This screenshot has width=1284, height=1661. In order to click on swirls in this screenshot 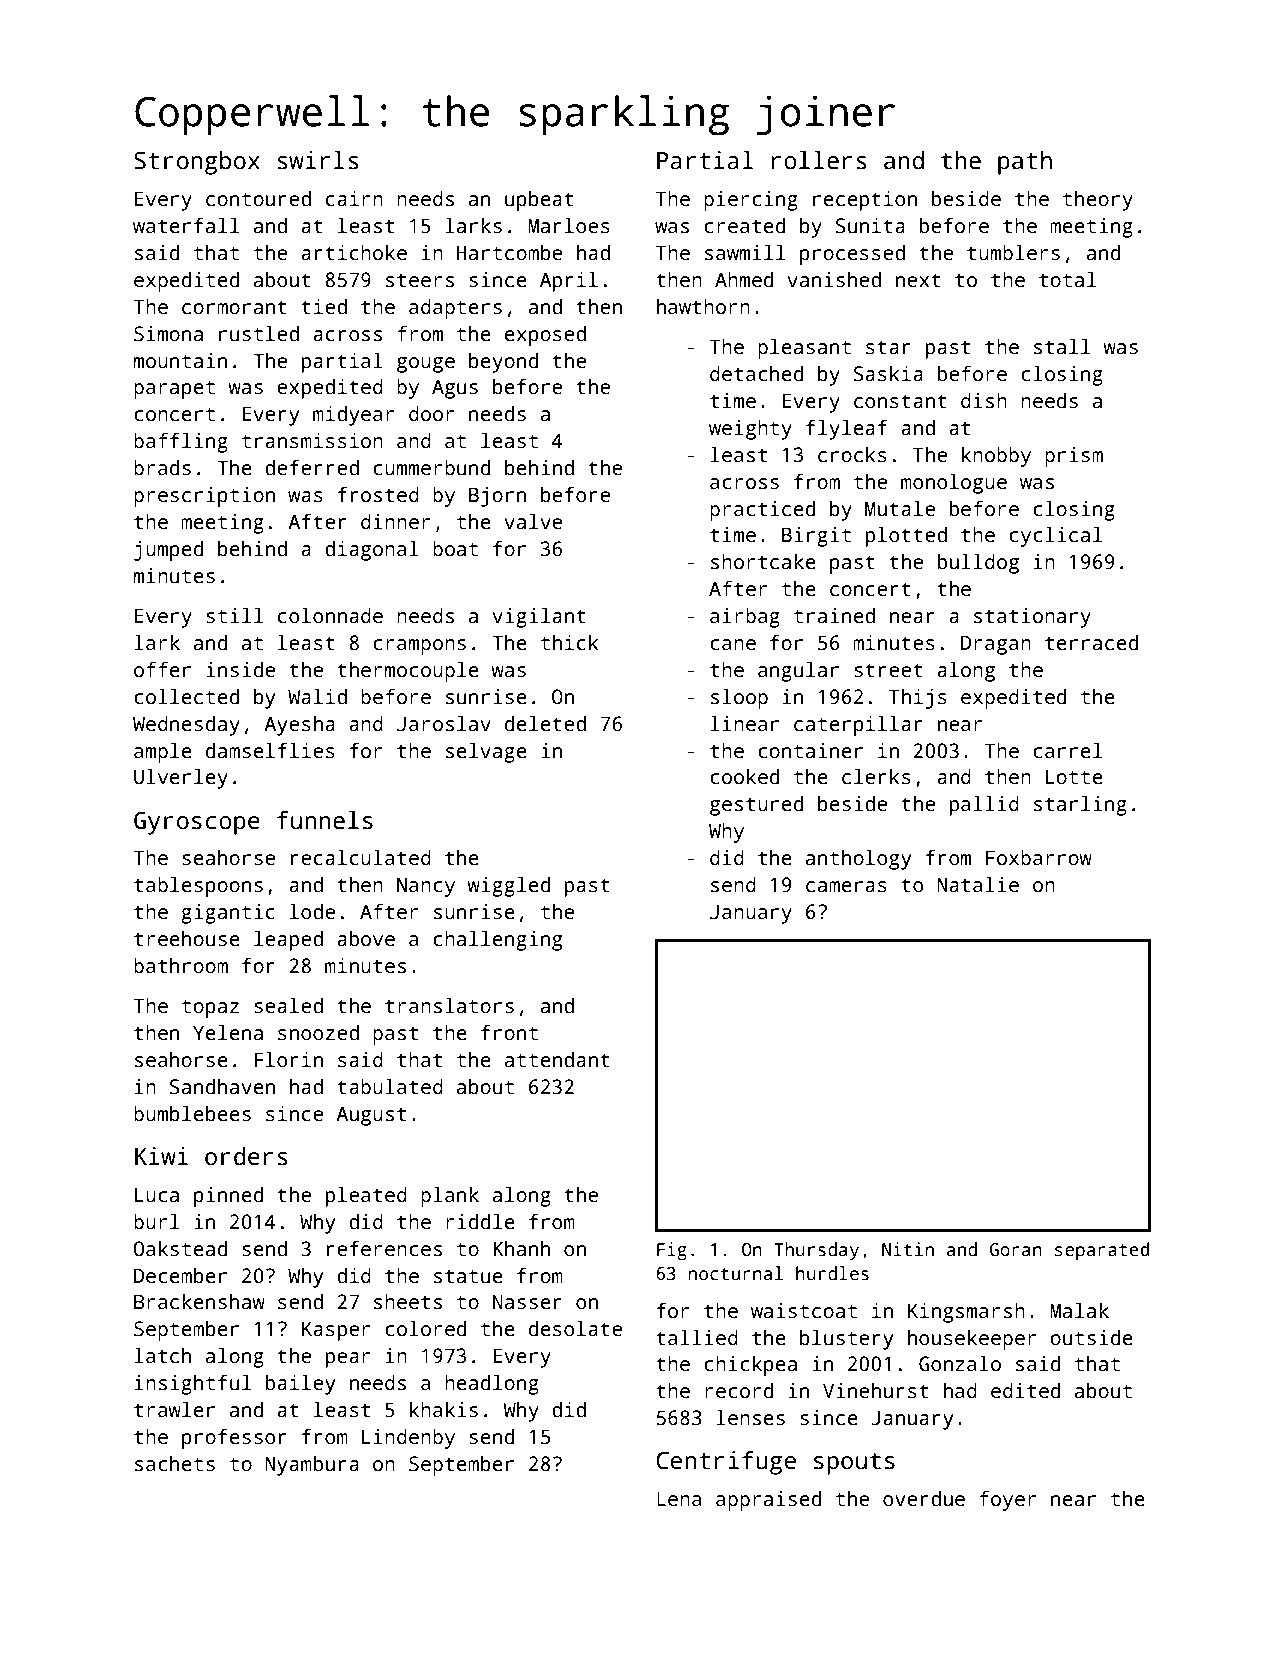, I will do `click(318, 160)`.
